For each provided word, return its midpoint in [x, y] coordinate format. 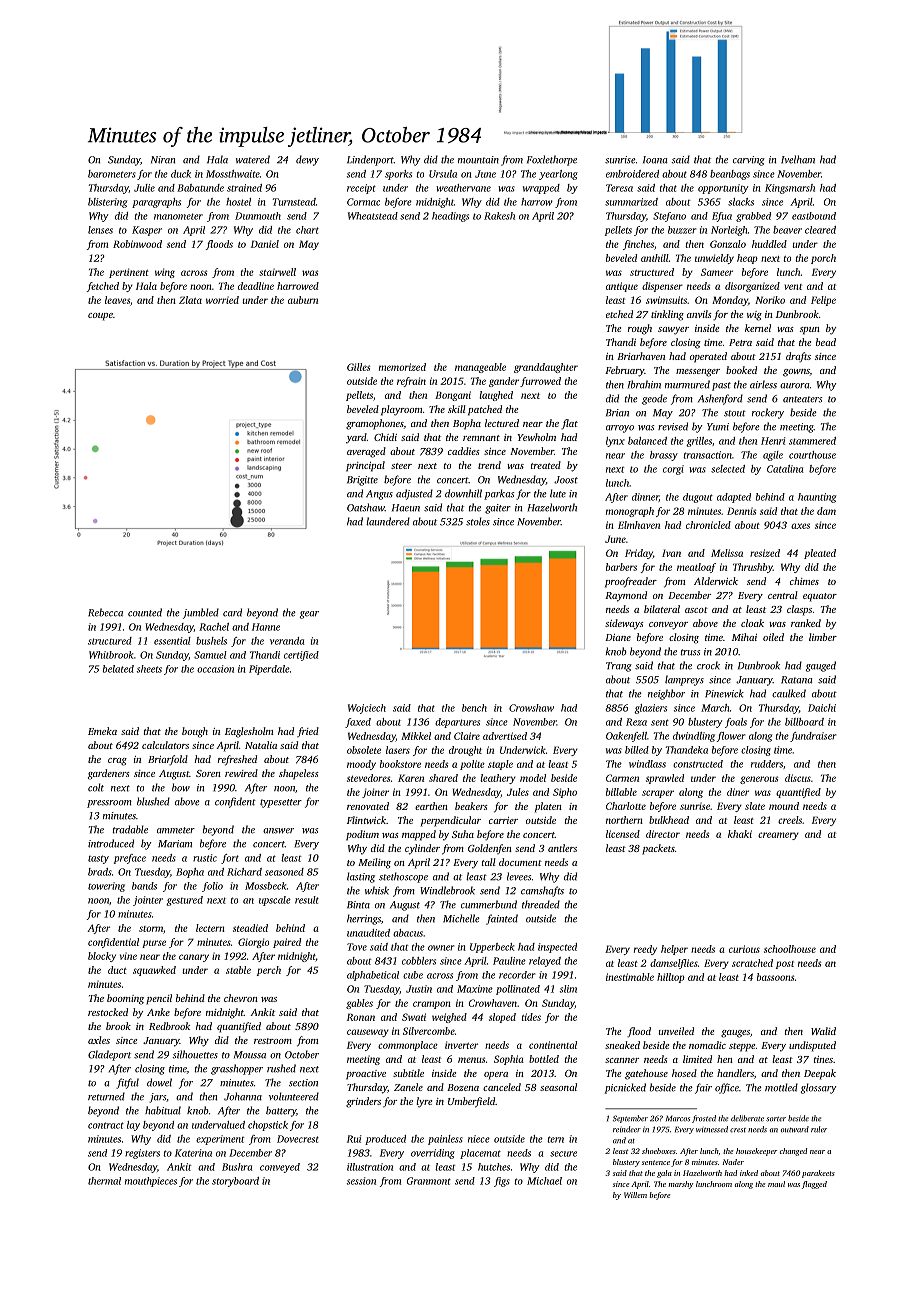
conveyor [668, 626]
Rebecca [105, 612]
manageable [480, 368]
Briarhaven [641, 356]
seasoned [284, 872]
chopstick [268, 1126]
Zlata [190, 300]
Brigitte [362, 481]
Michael [544, 1181]
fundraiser [813, 737]
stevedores [368, 778]
